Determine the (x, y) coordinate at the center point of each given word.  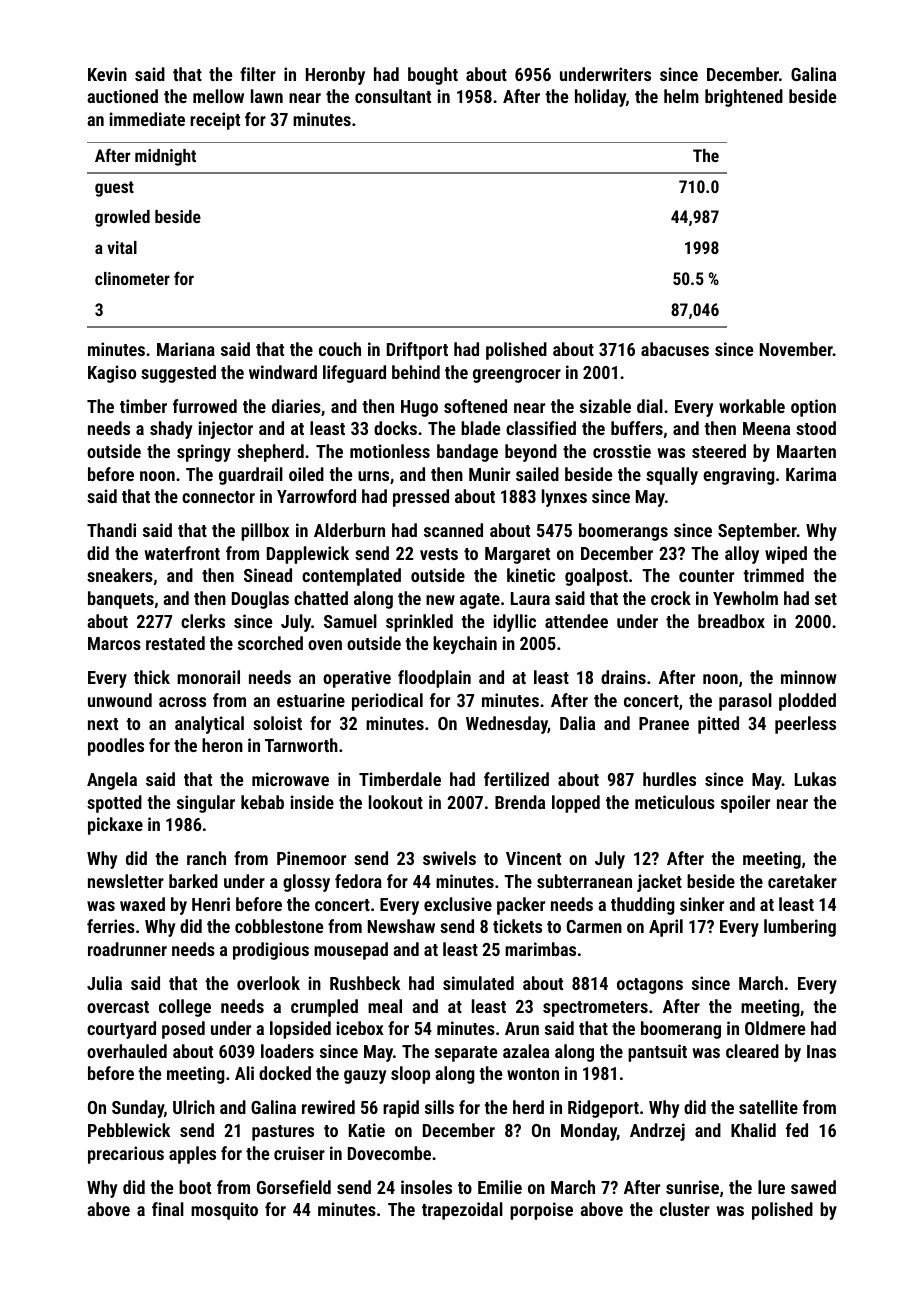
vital (122, 247)
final (168, 1209)
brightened (744, 98)
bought (433, 76)
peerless (805, 725)
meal (385, 1006)
